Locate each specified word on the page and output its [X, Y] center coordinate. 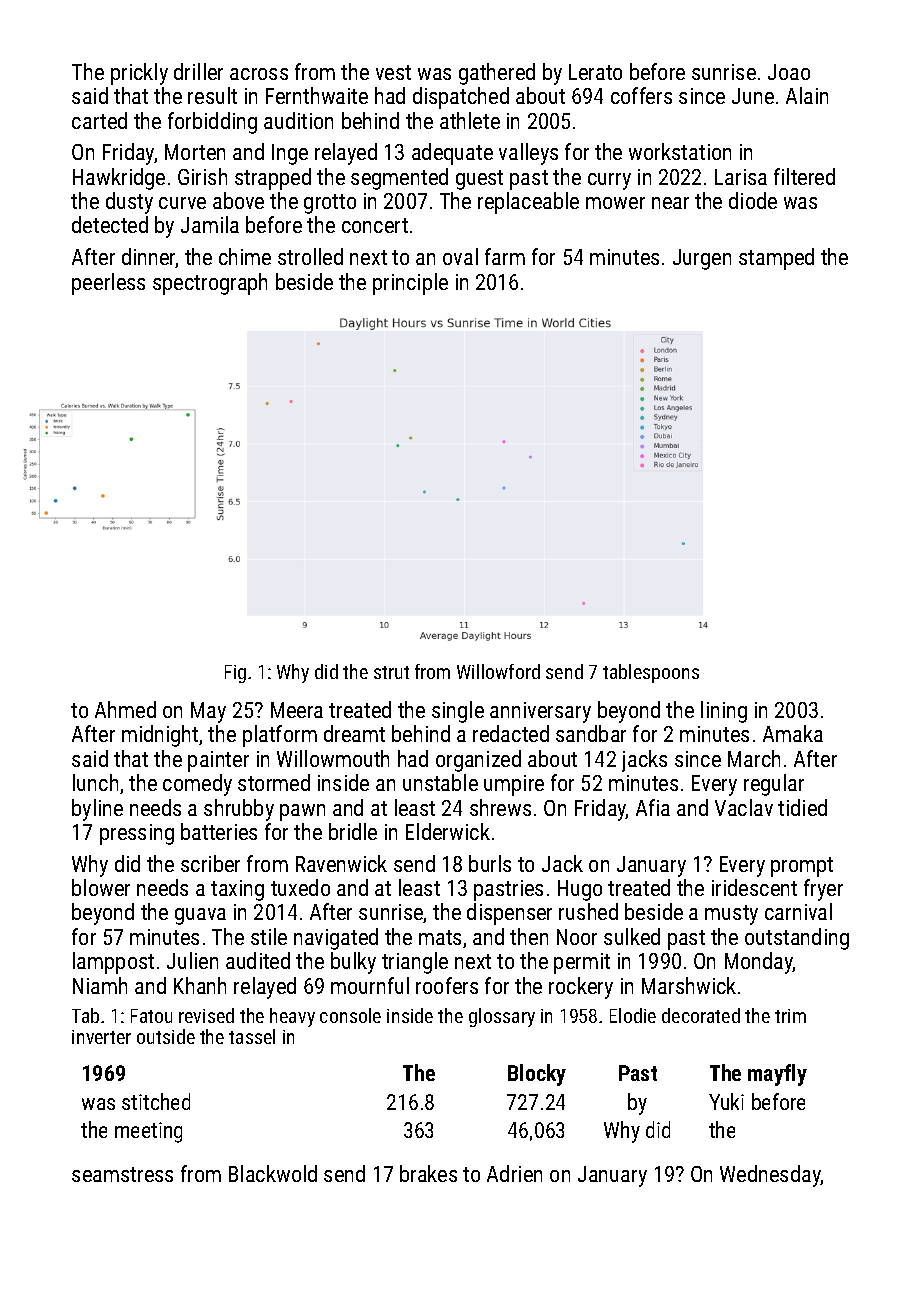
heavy [292, 1017]
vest [393, 72]
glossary [502, 1017]
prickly [139, 74]
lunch [95, 782]
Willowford [498, 671]
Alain [807, 95]
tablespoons [651, 673]
